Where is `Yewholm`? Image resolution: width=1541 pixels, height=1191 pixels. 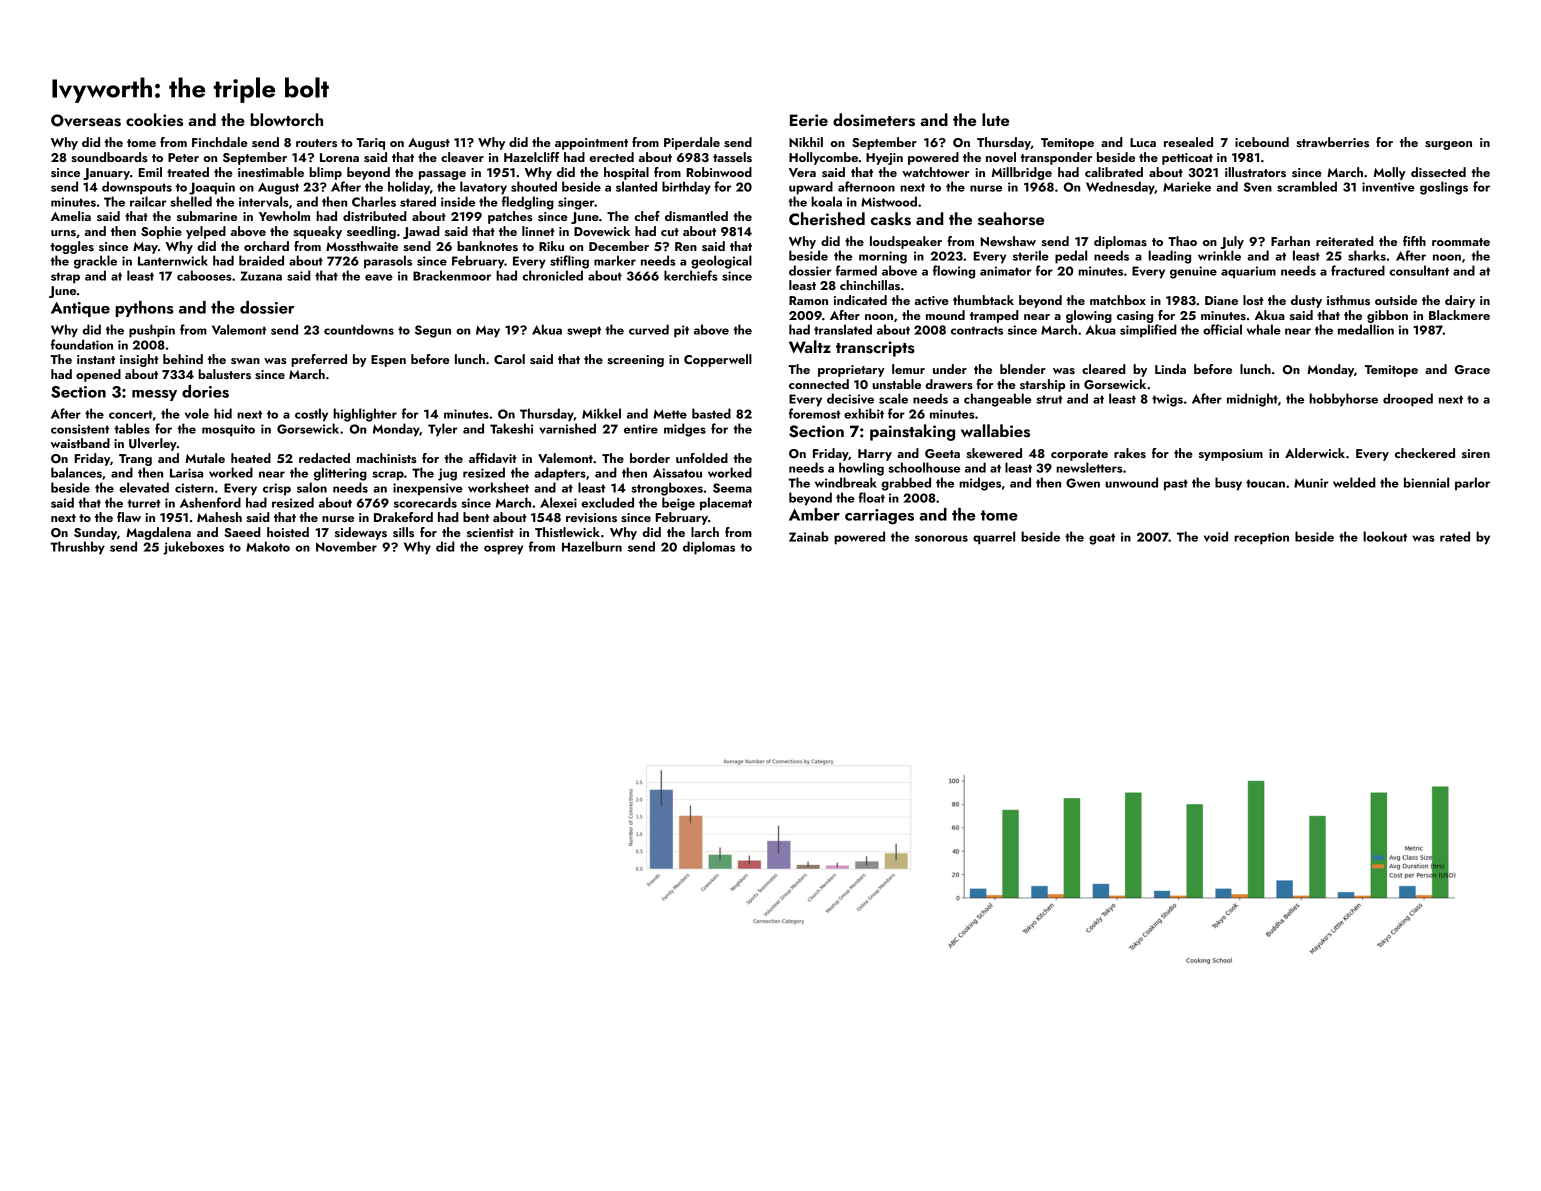 Yewholm is located at coordinates (284, 216).
